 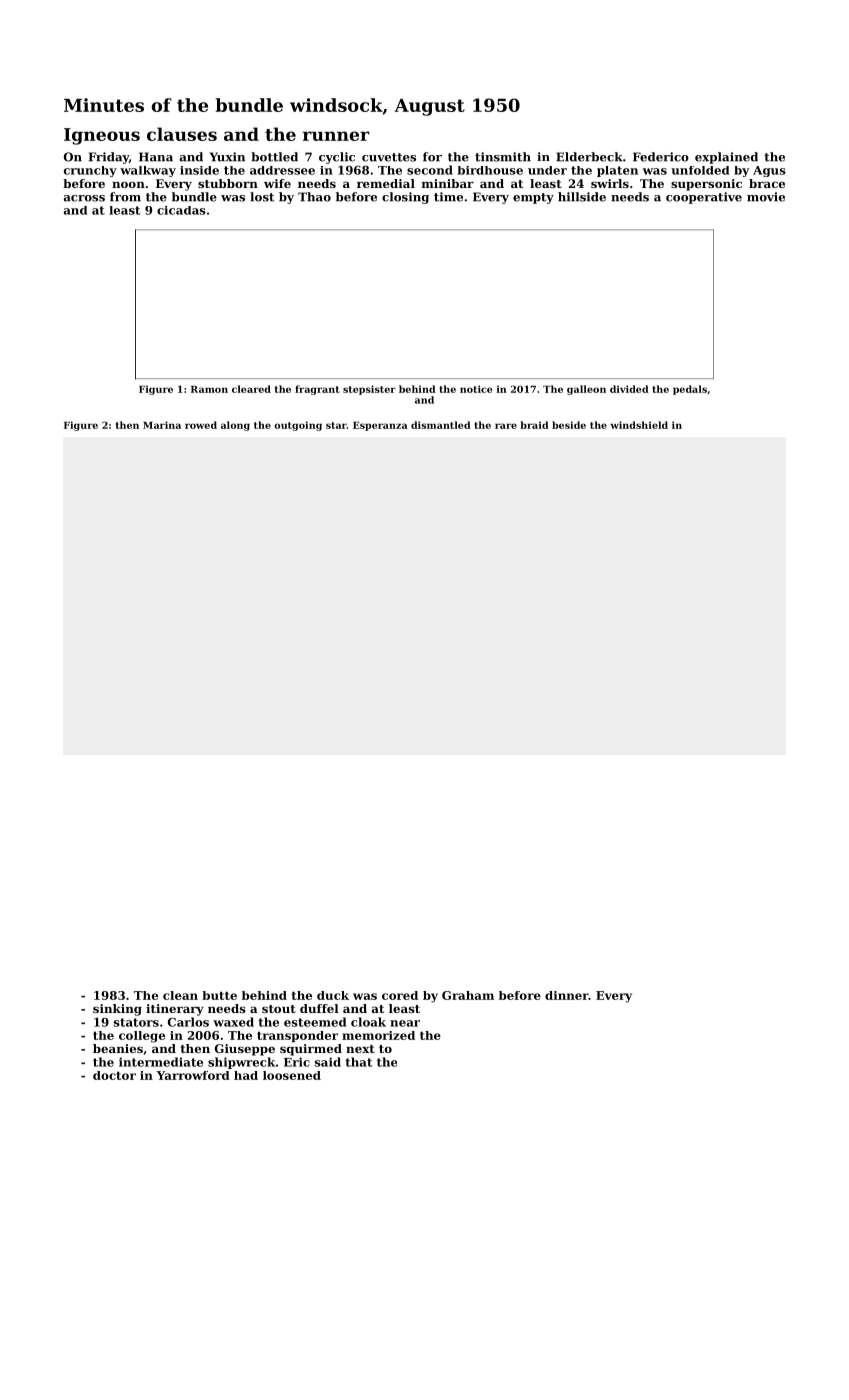 I want to click on swirls, so click(x=610, y=183).
